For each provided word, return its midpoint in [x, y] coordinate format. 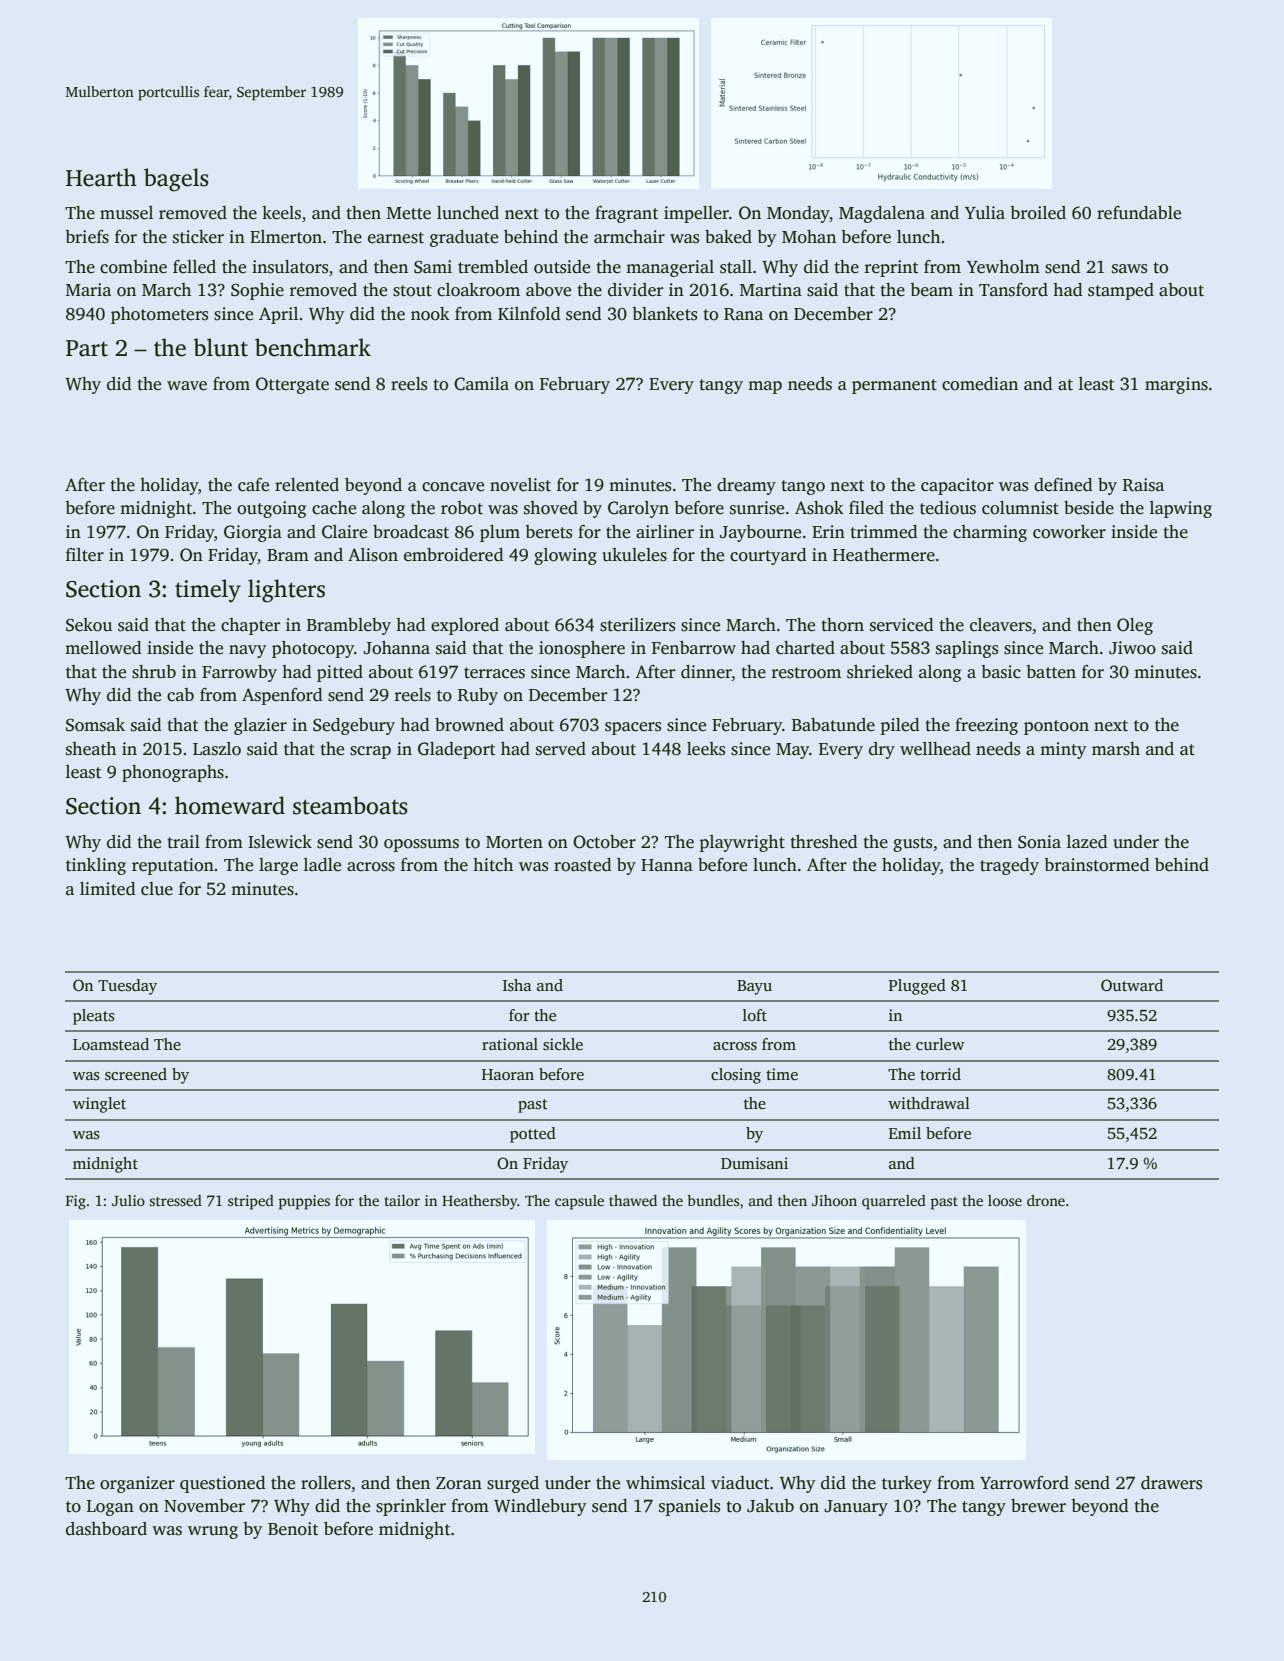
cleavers [1001, 625]
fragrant [626, 214]
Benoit [293, 1529]
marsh [1116, 749]
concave [453, 487]
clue [157, 889]
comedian [980, 384]
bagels [176, 180]
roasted [583, 865]
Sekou [89, 625]
